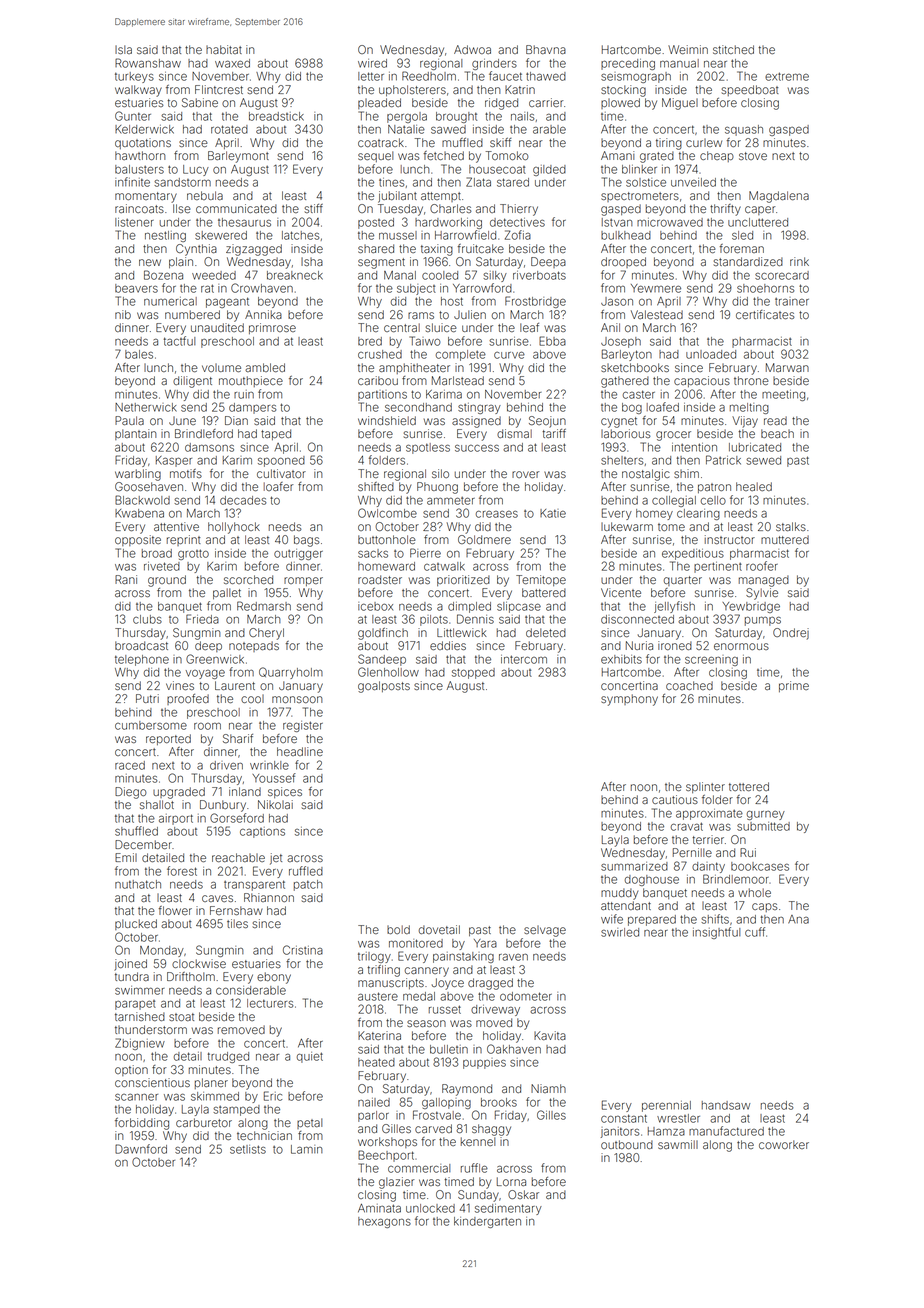 This document has width=924, height=1308. What do you see at coordinates (688, 49) in the document?
I see `Weimin` at bounding box center [688, 49].
